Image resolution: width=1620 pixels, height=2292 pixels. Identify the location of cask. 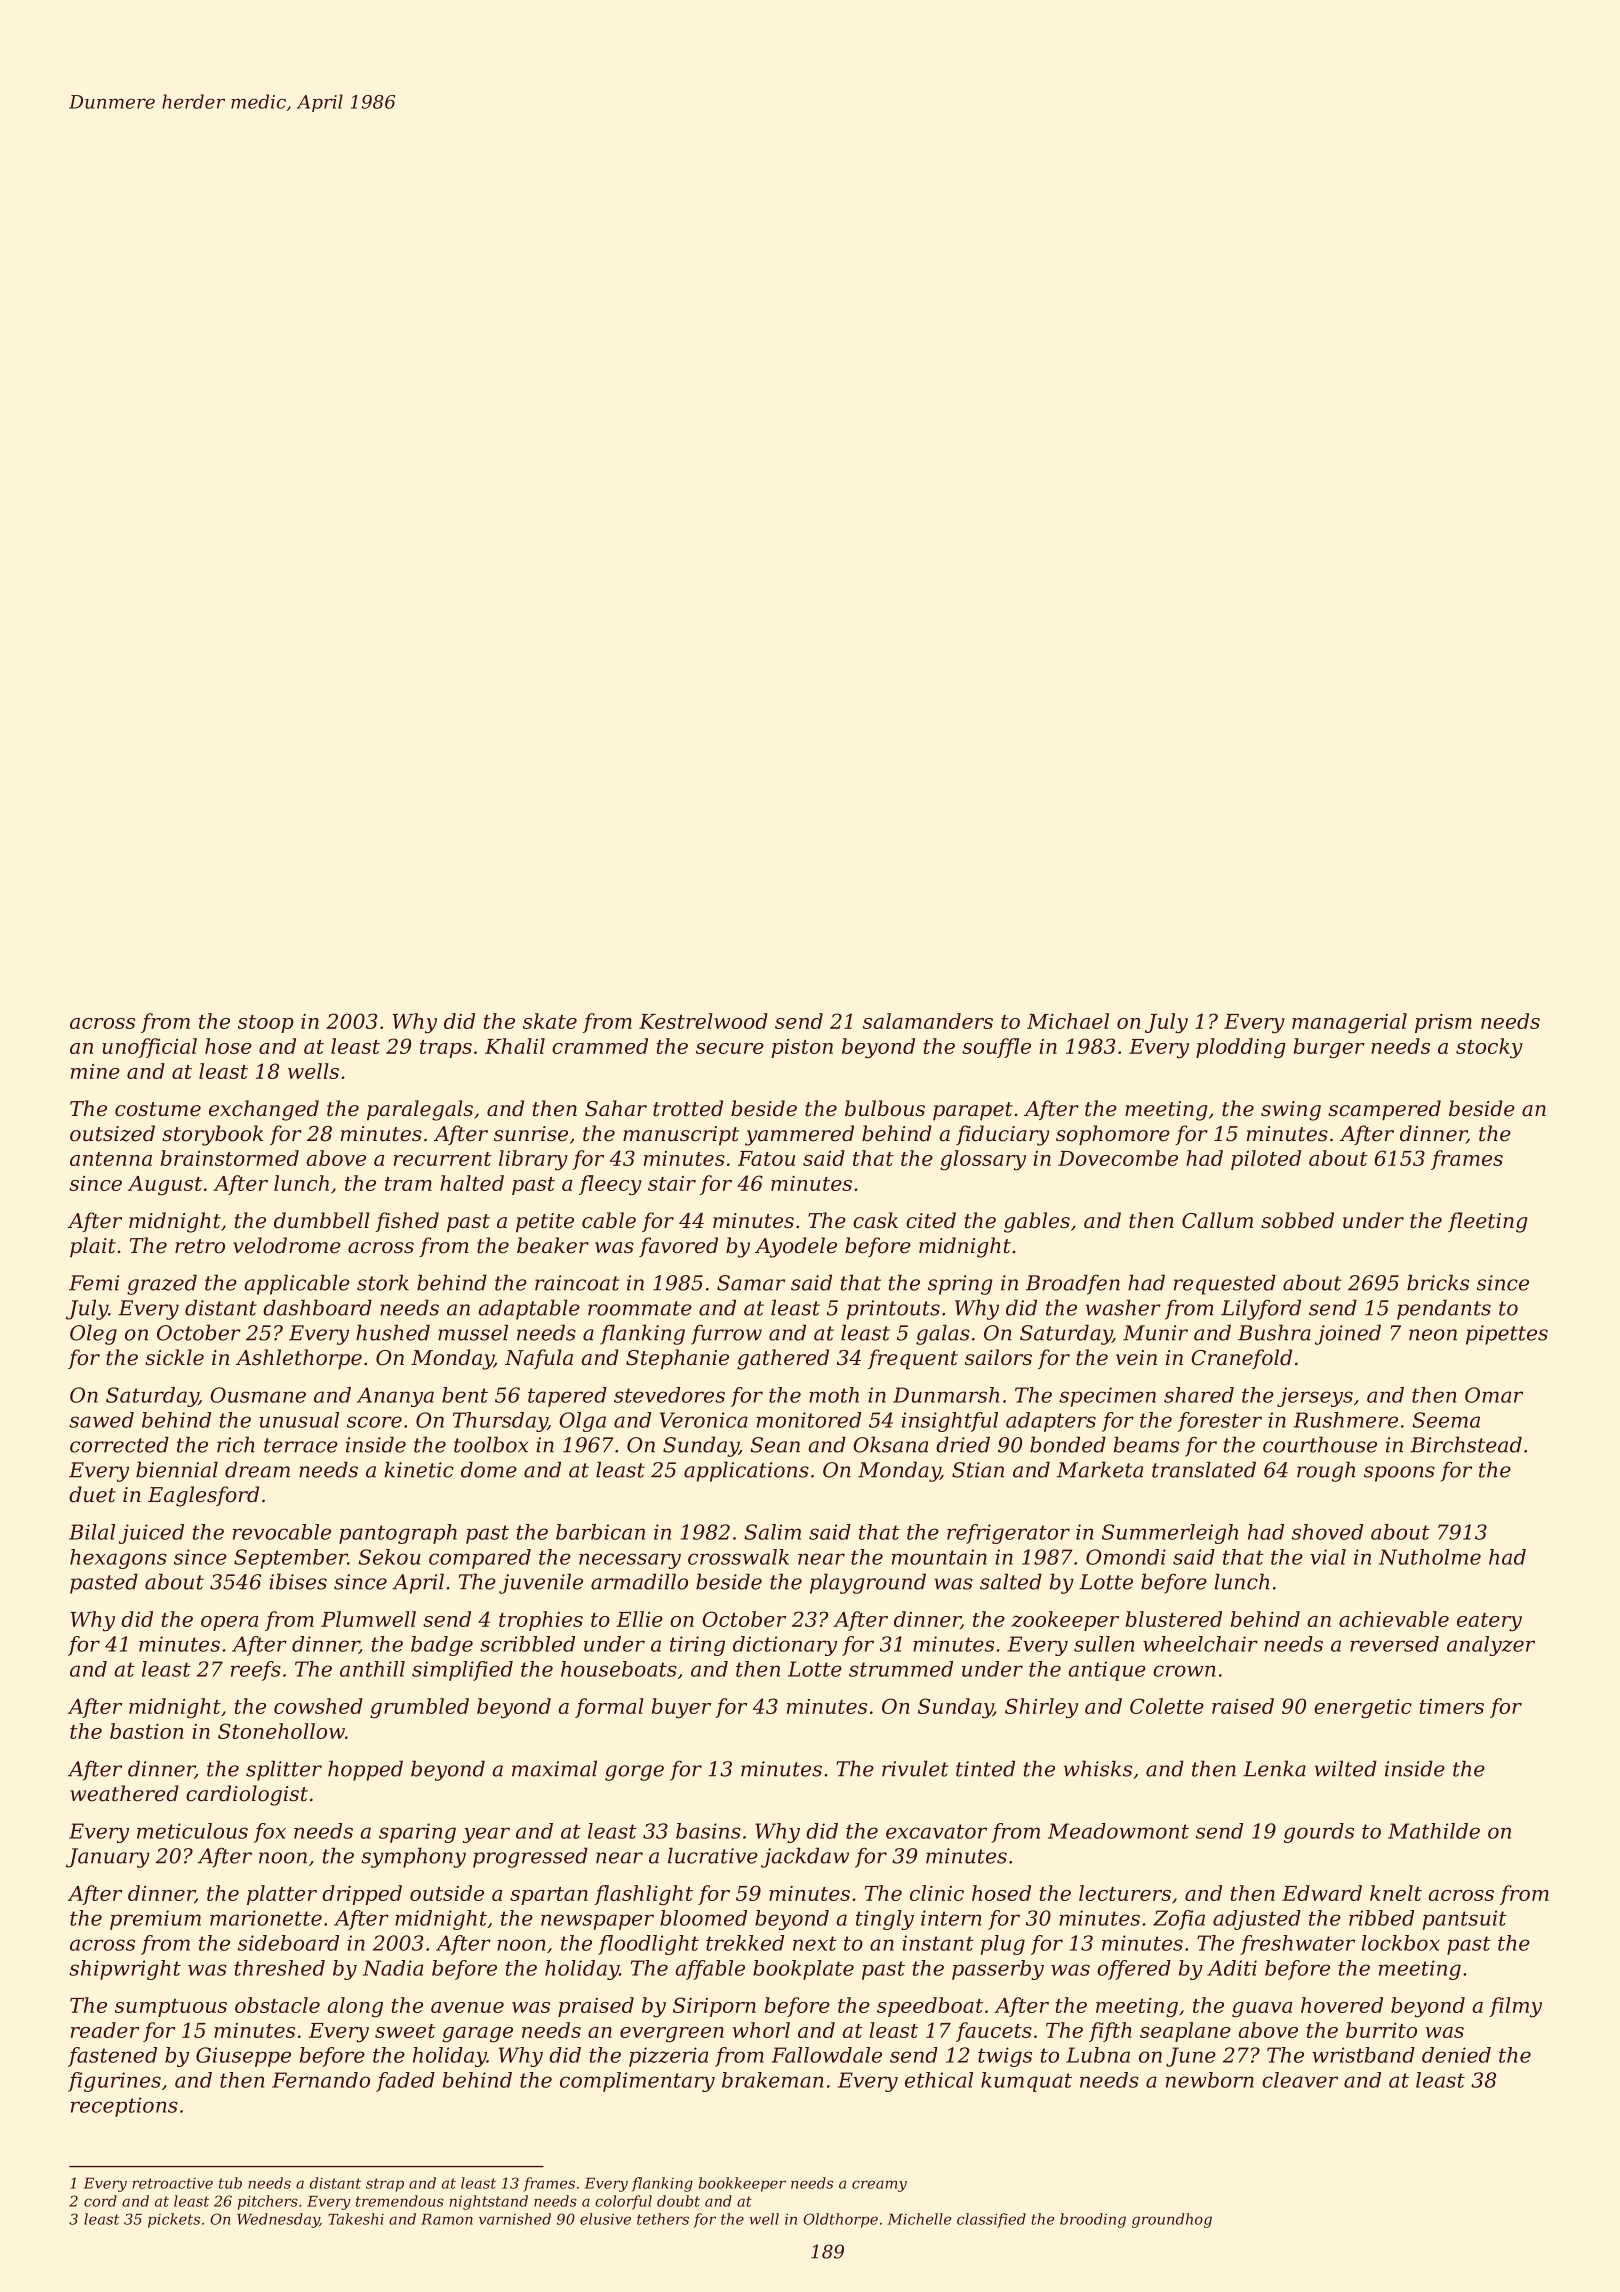
(875, 1220).
